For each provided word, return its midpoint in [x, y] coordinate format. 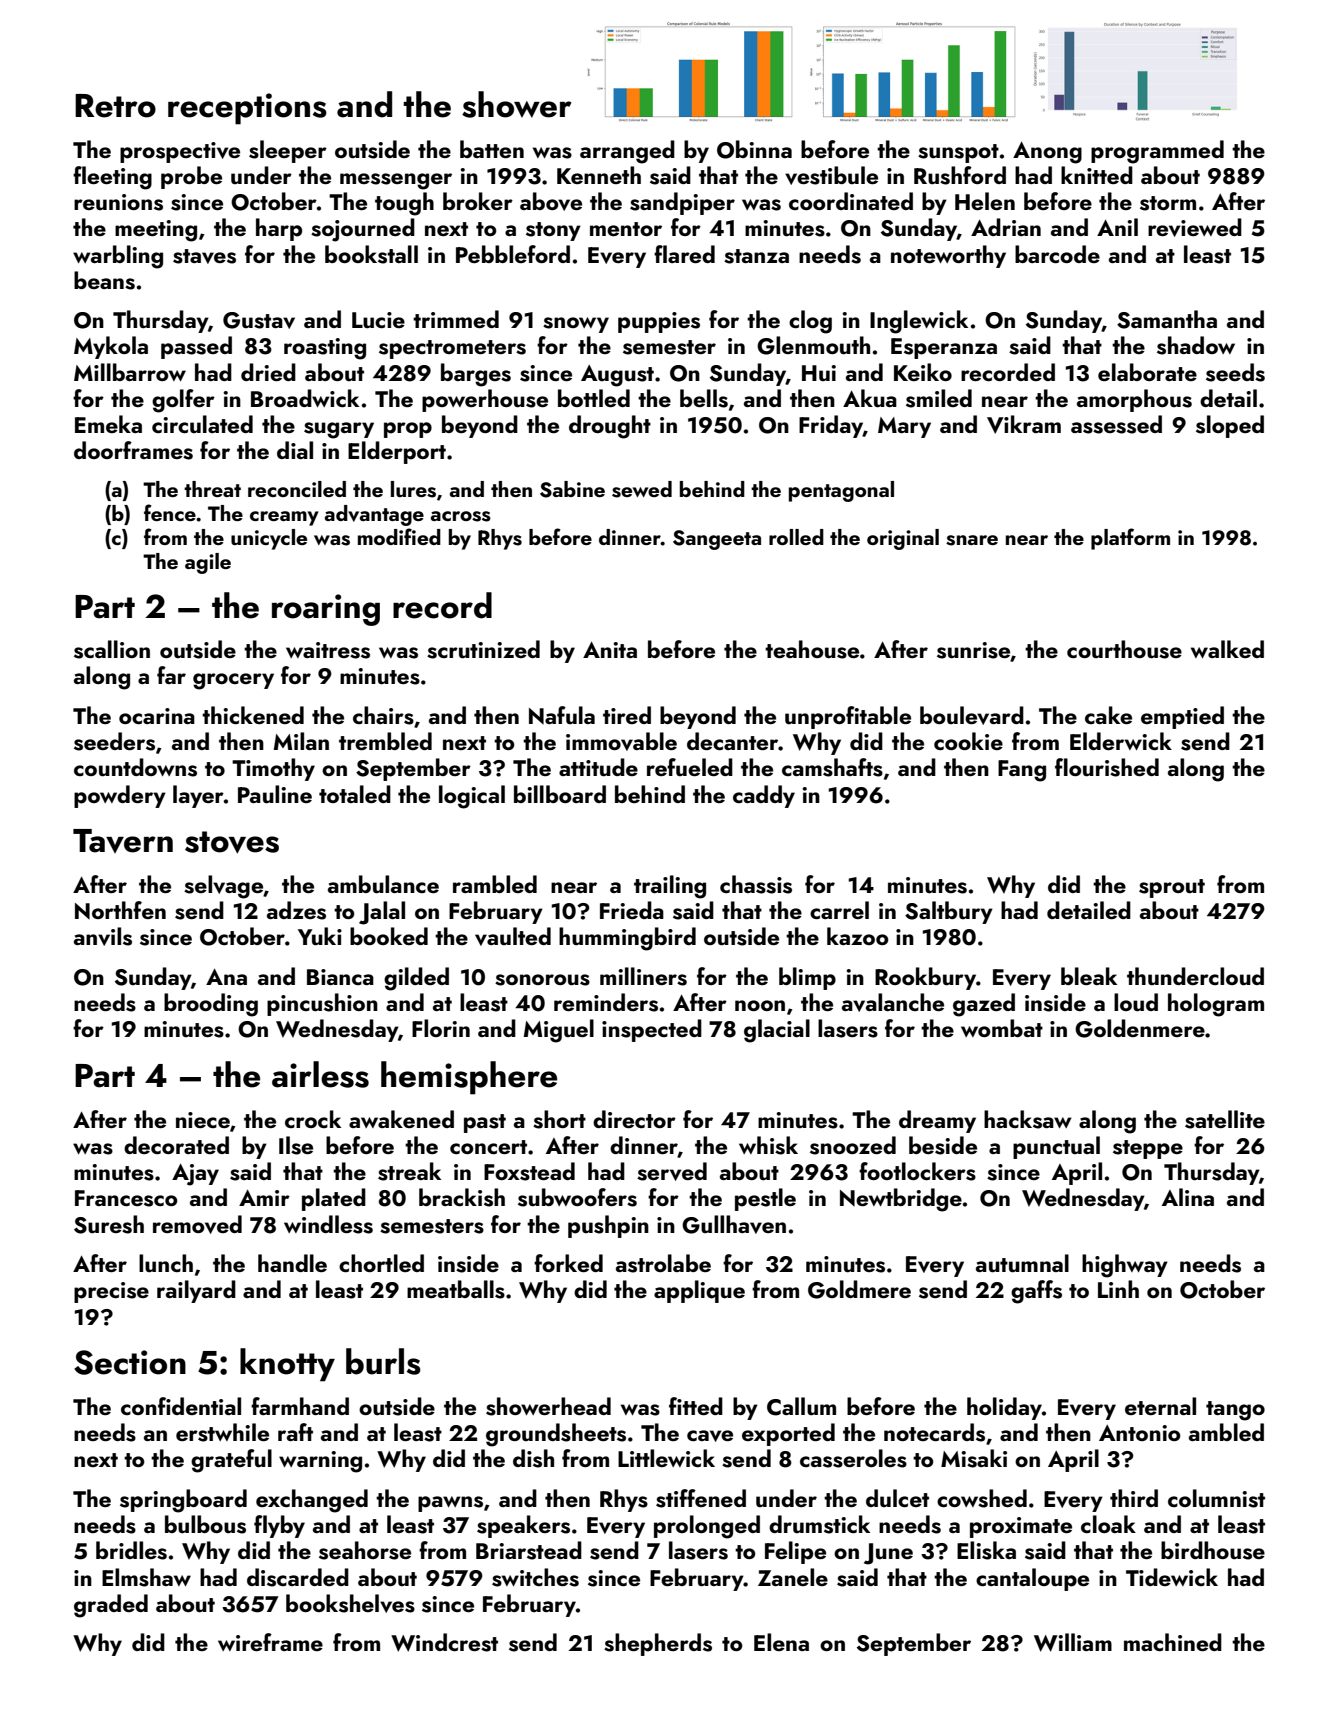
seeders [114, 741]
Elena [781, 1642]
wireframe [270, 1642]
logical [472, 797]
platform [1130, 539]
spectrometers [452, 349]
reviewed [1195, 227]
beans [104, 280]
